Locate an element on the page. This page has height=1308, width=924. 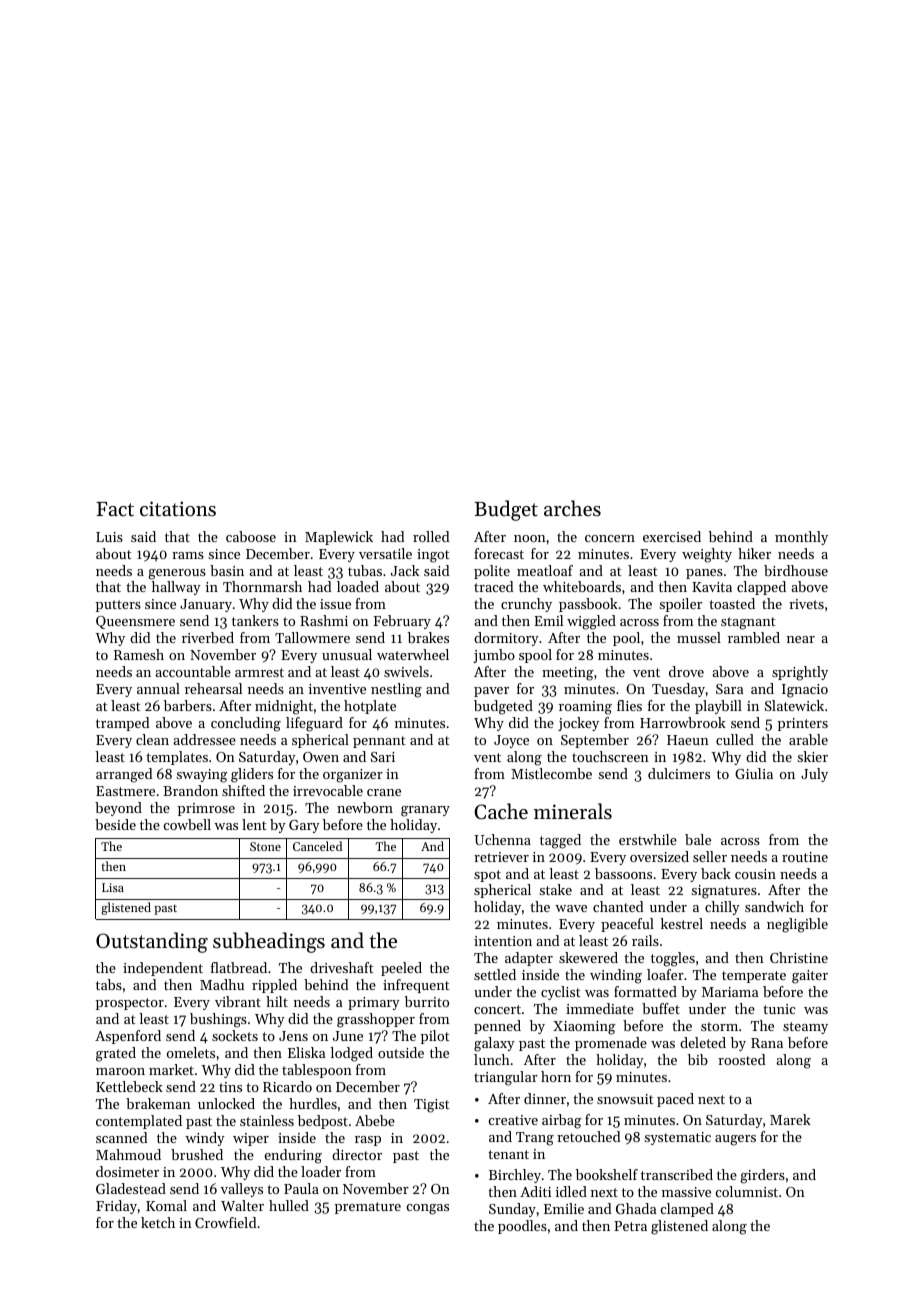
Fact is located at coordinates (115, 509).
